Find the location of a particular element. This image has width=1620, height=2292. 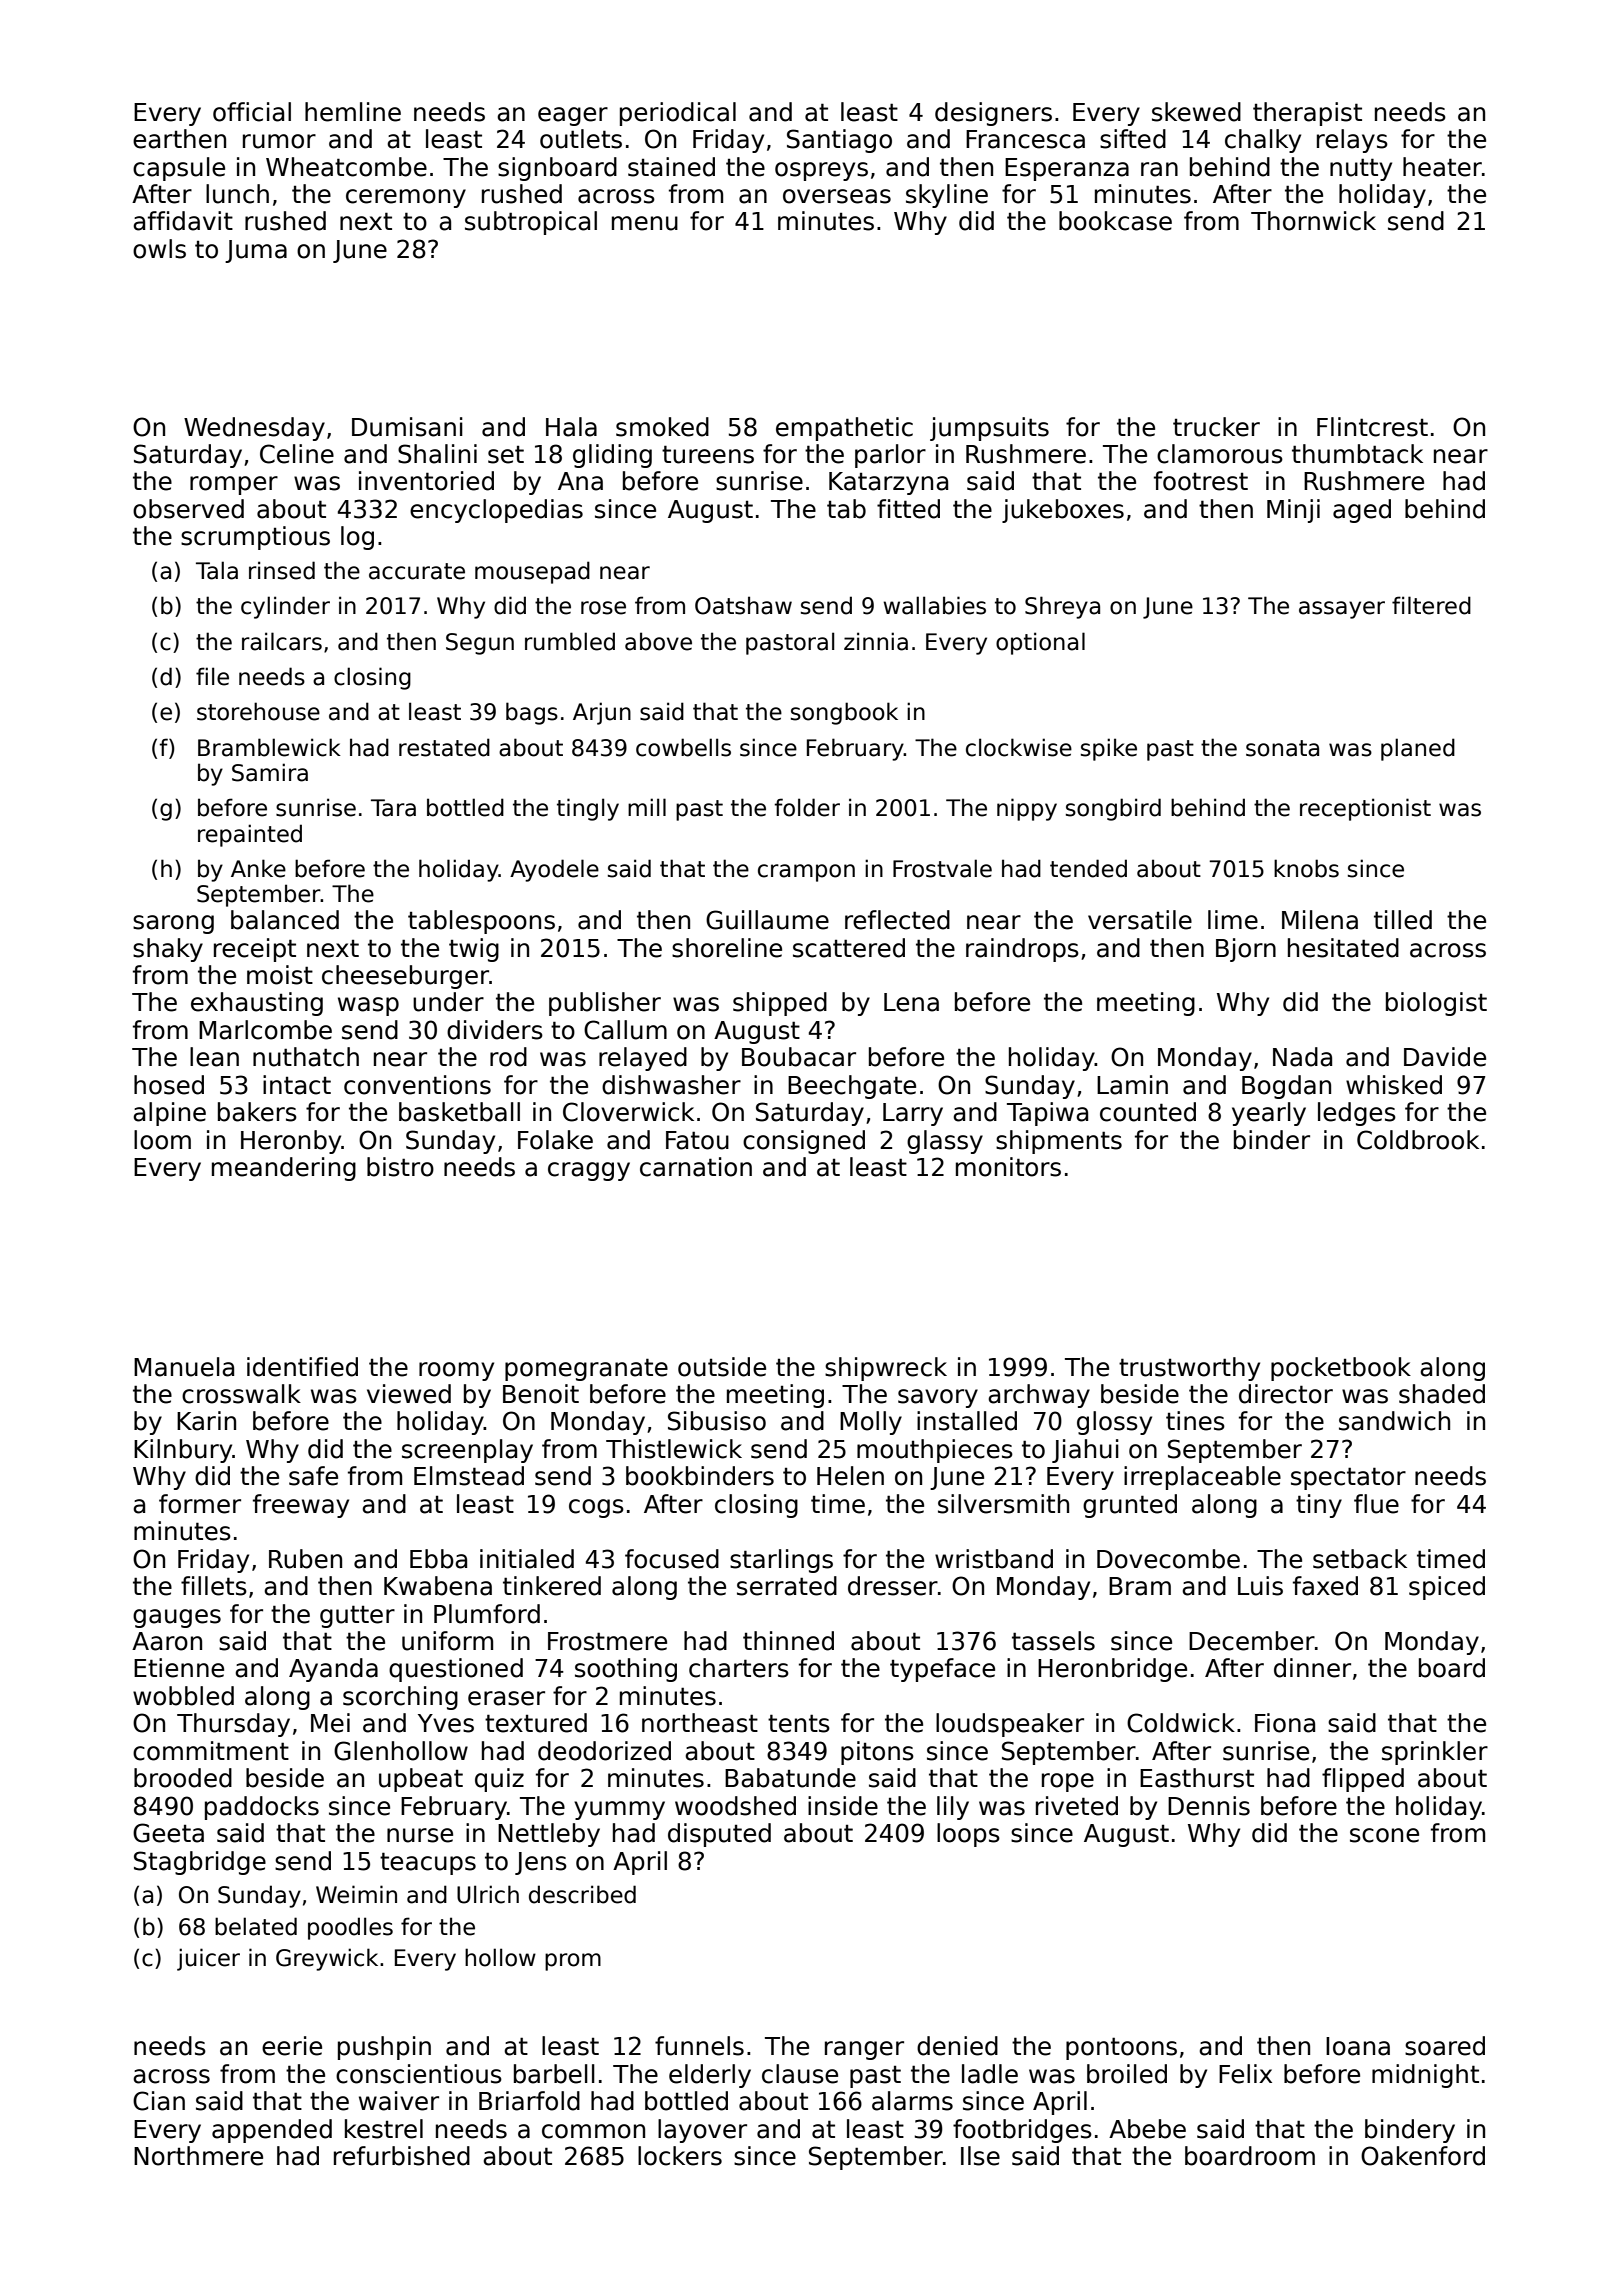

Heronby is located at coordinates (291, 1142).
